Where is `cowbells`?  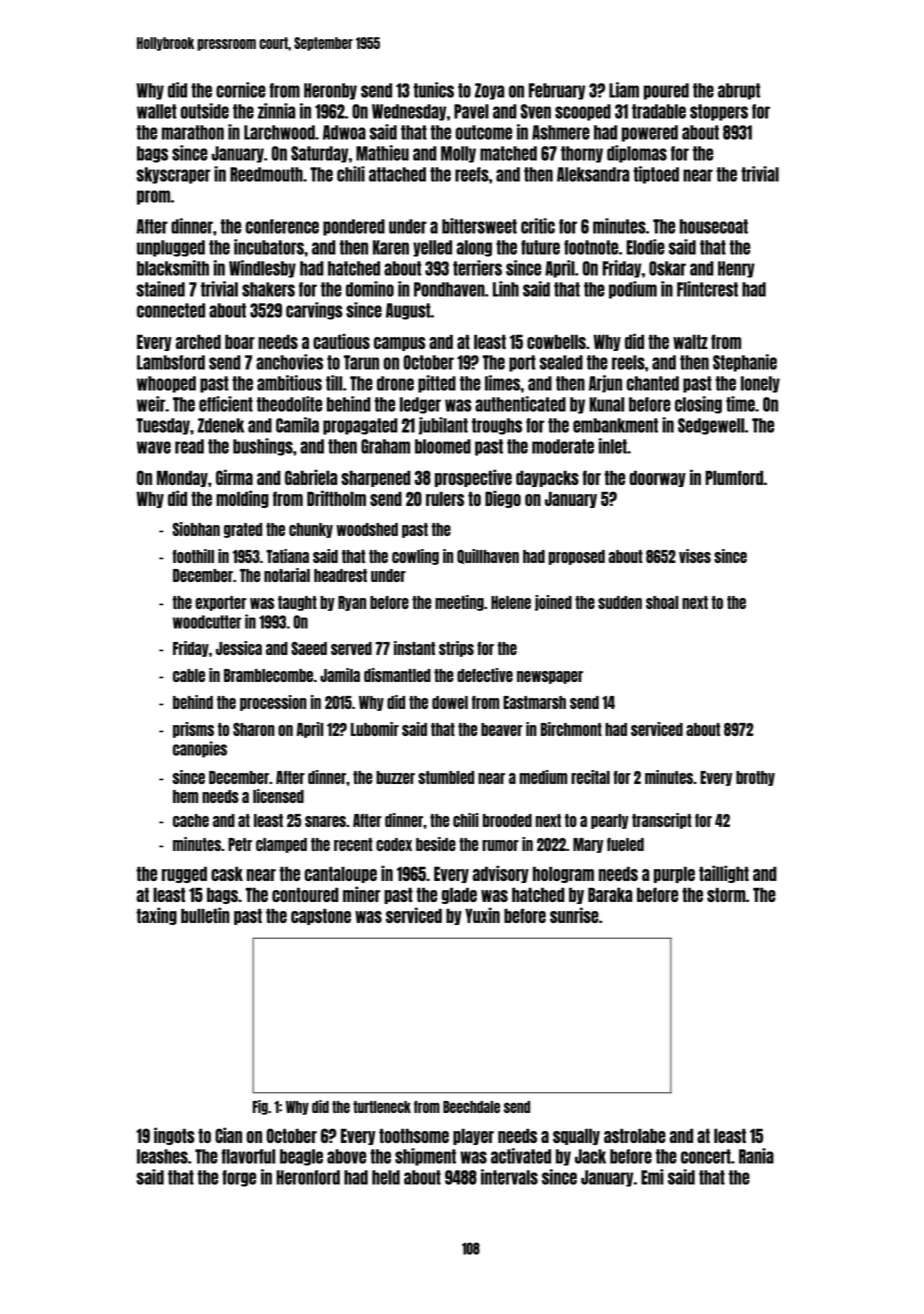
cowbells is located at coordinates (556, 341).
